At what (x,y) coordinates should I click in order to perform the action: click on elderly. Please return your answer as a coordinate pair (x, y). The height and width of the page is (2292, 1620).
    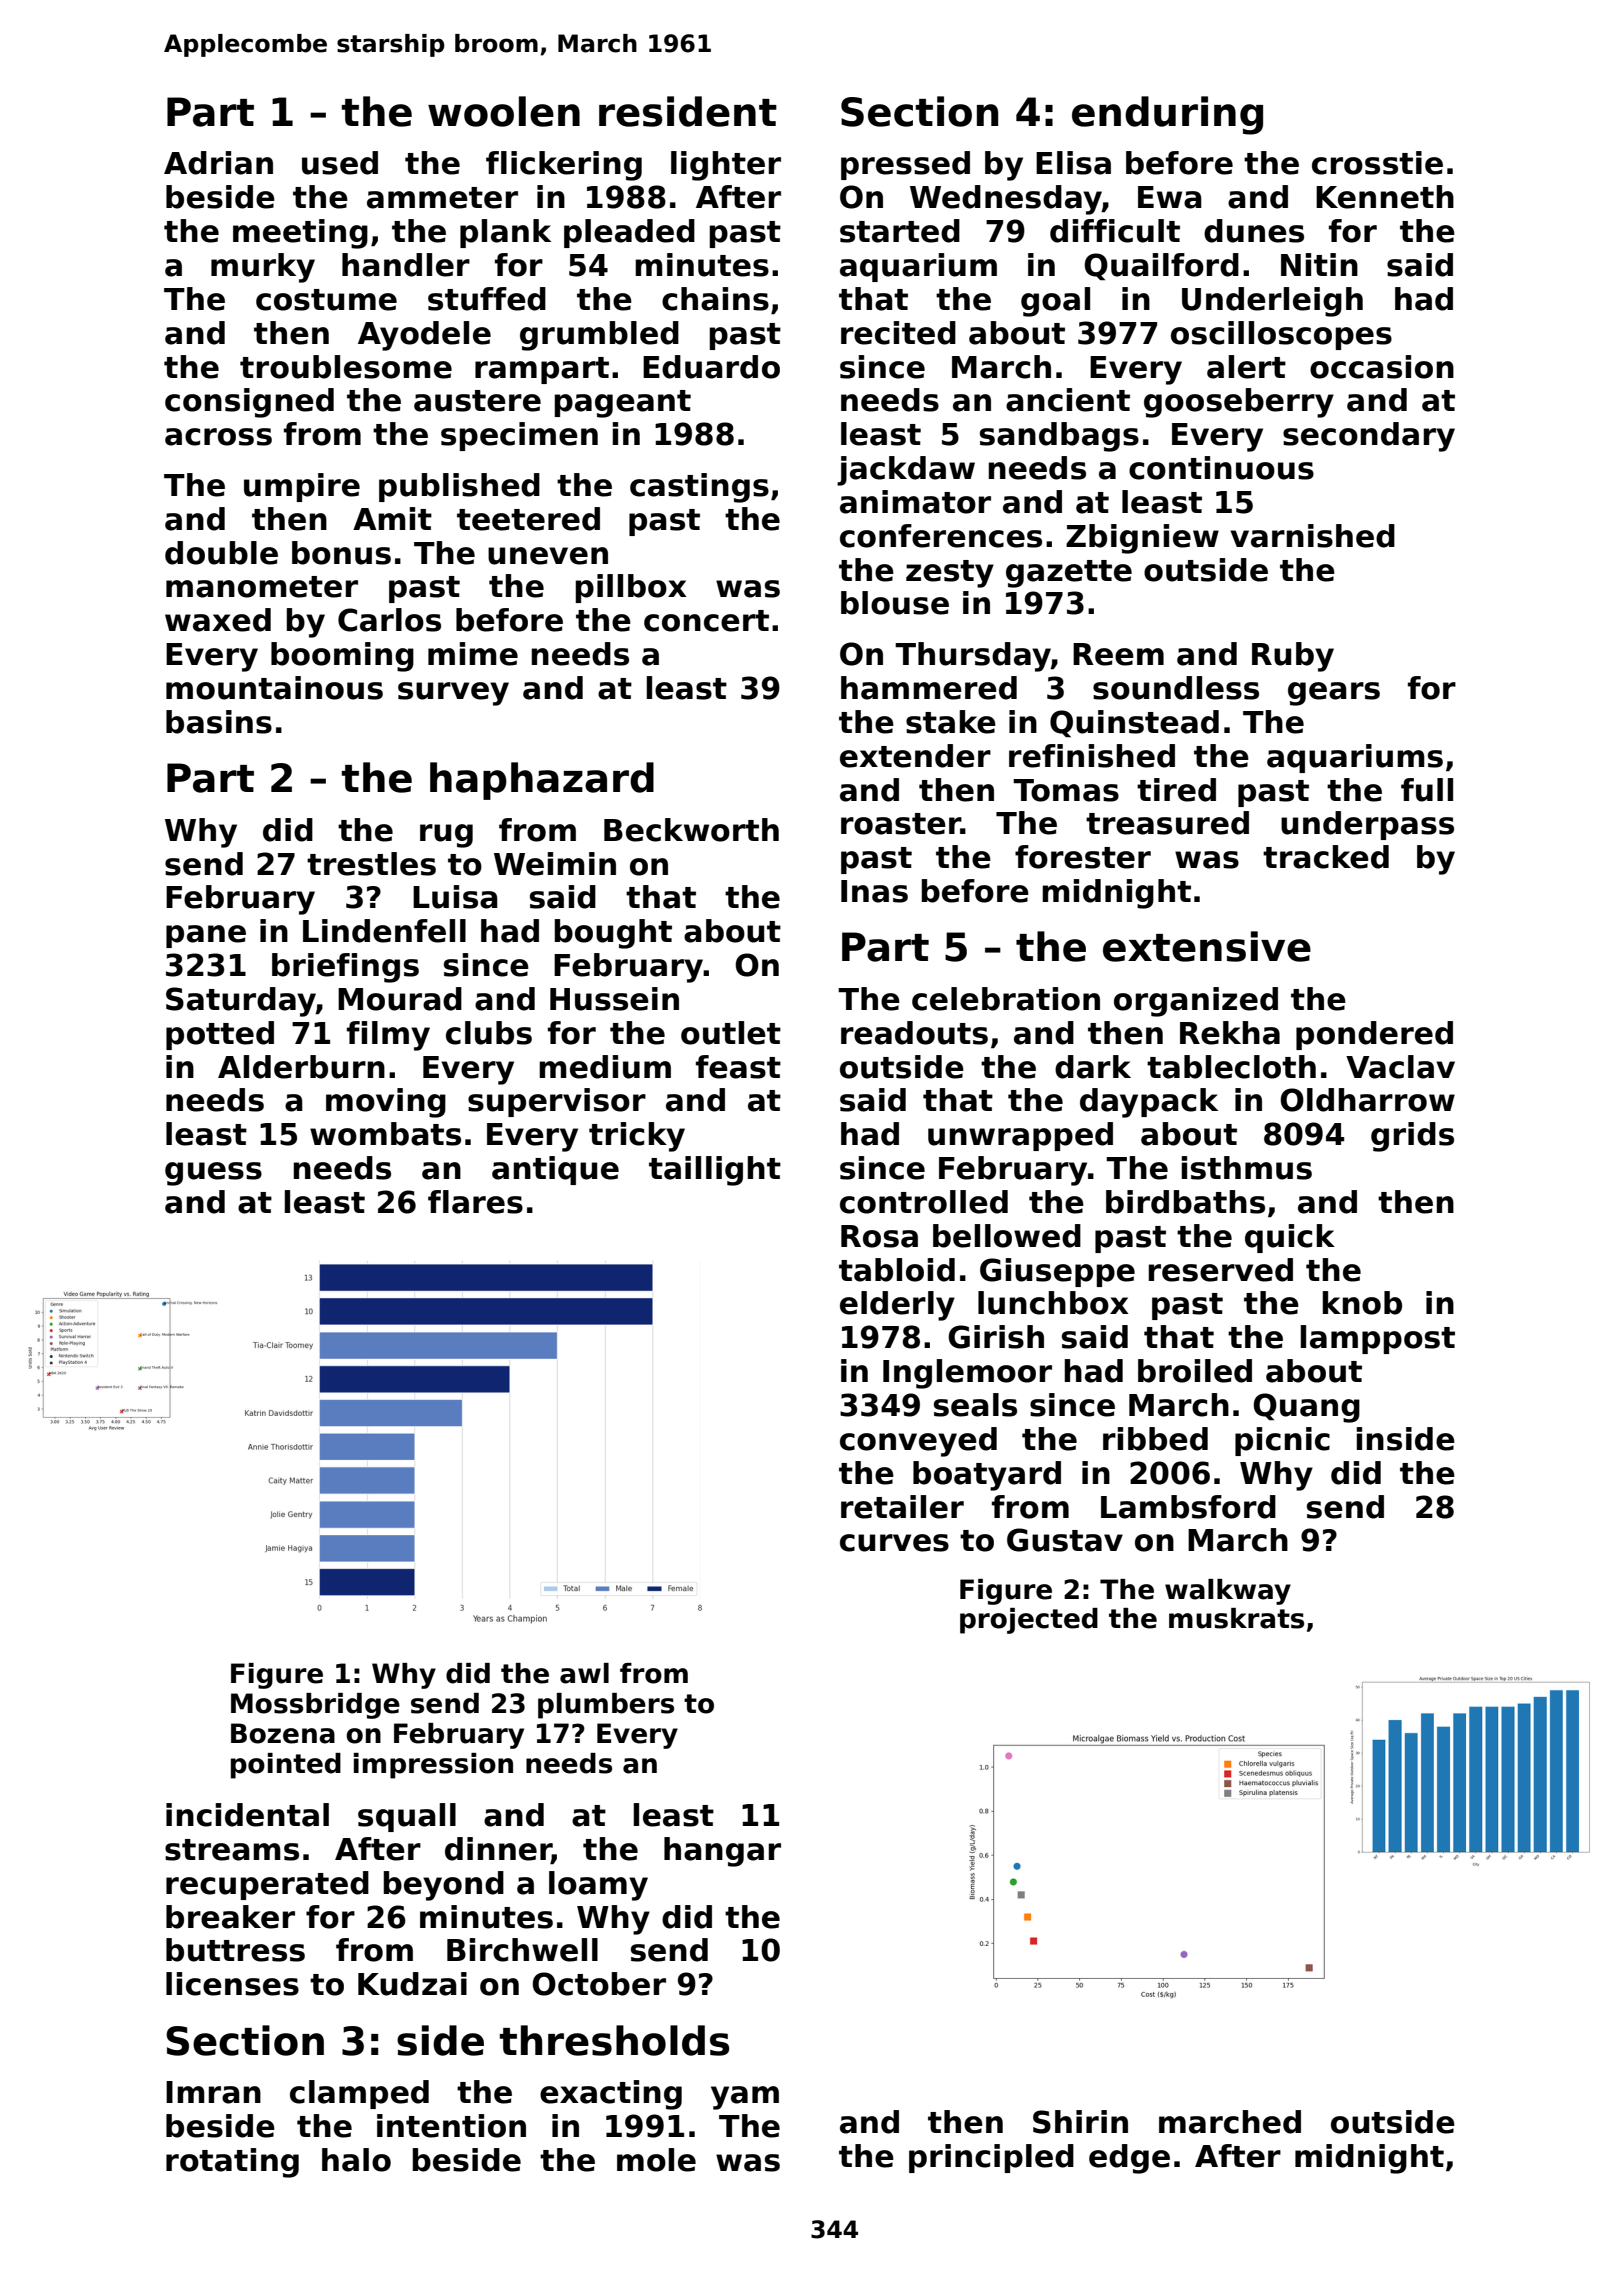
    Looking at the image, I should click on (897, 1306).
